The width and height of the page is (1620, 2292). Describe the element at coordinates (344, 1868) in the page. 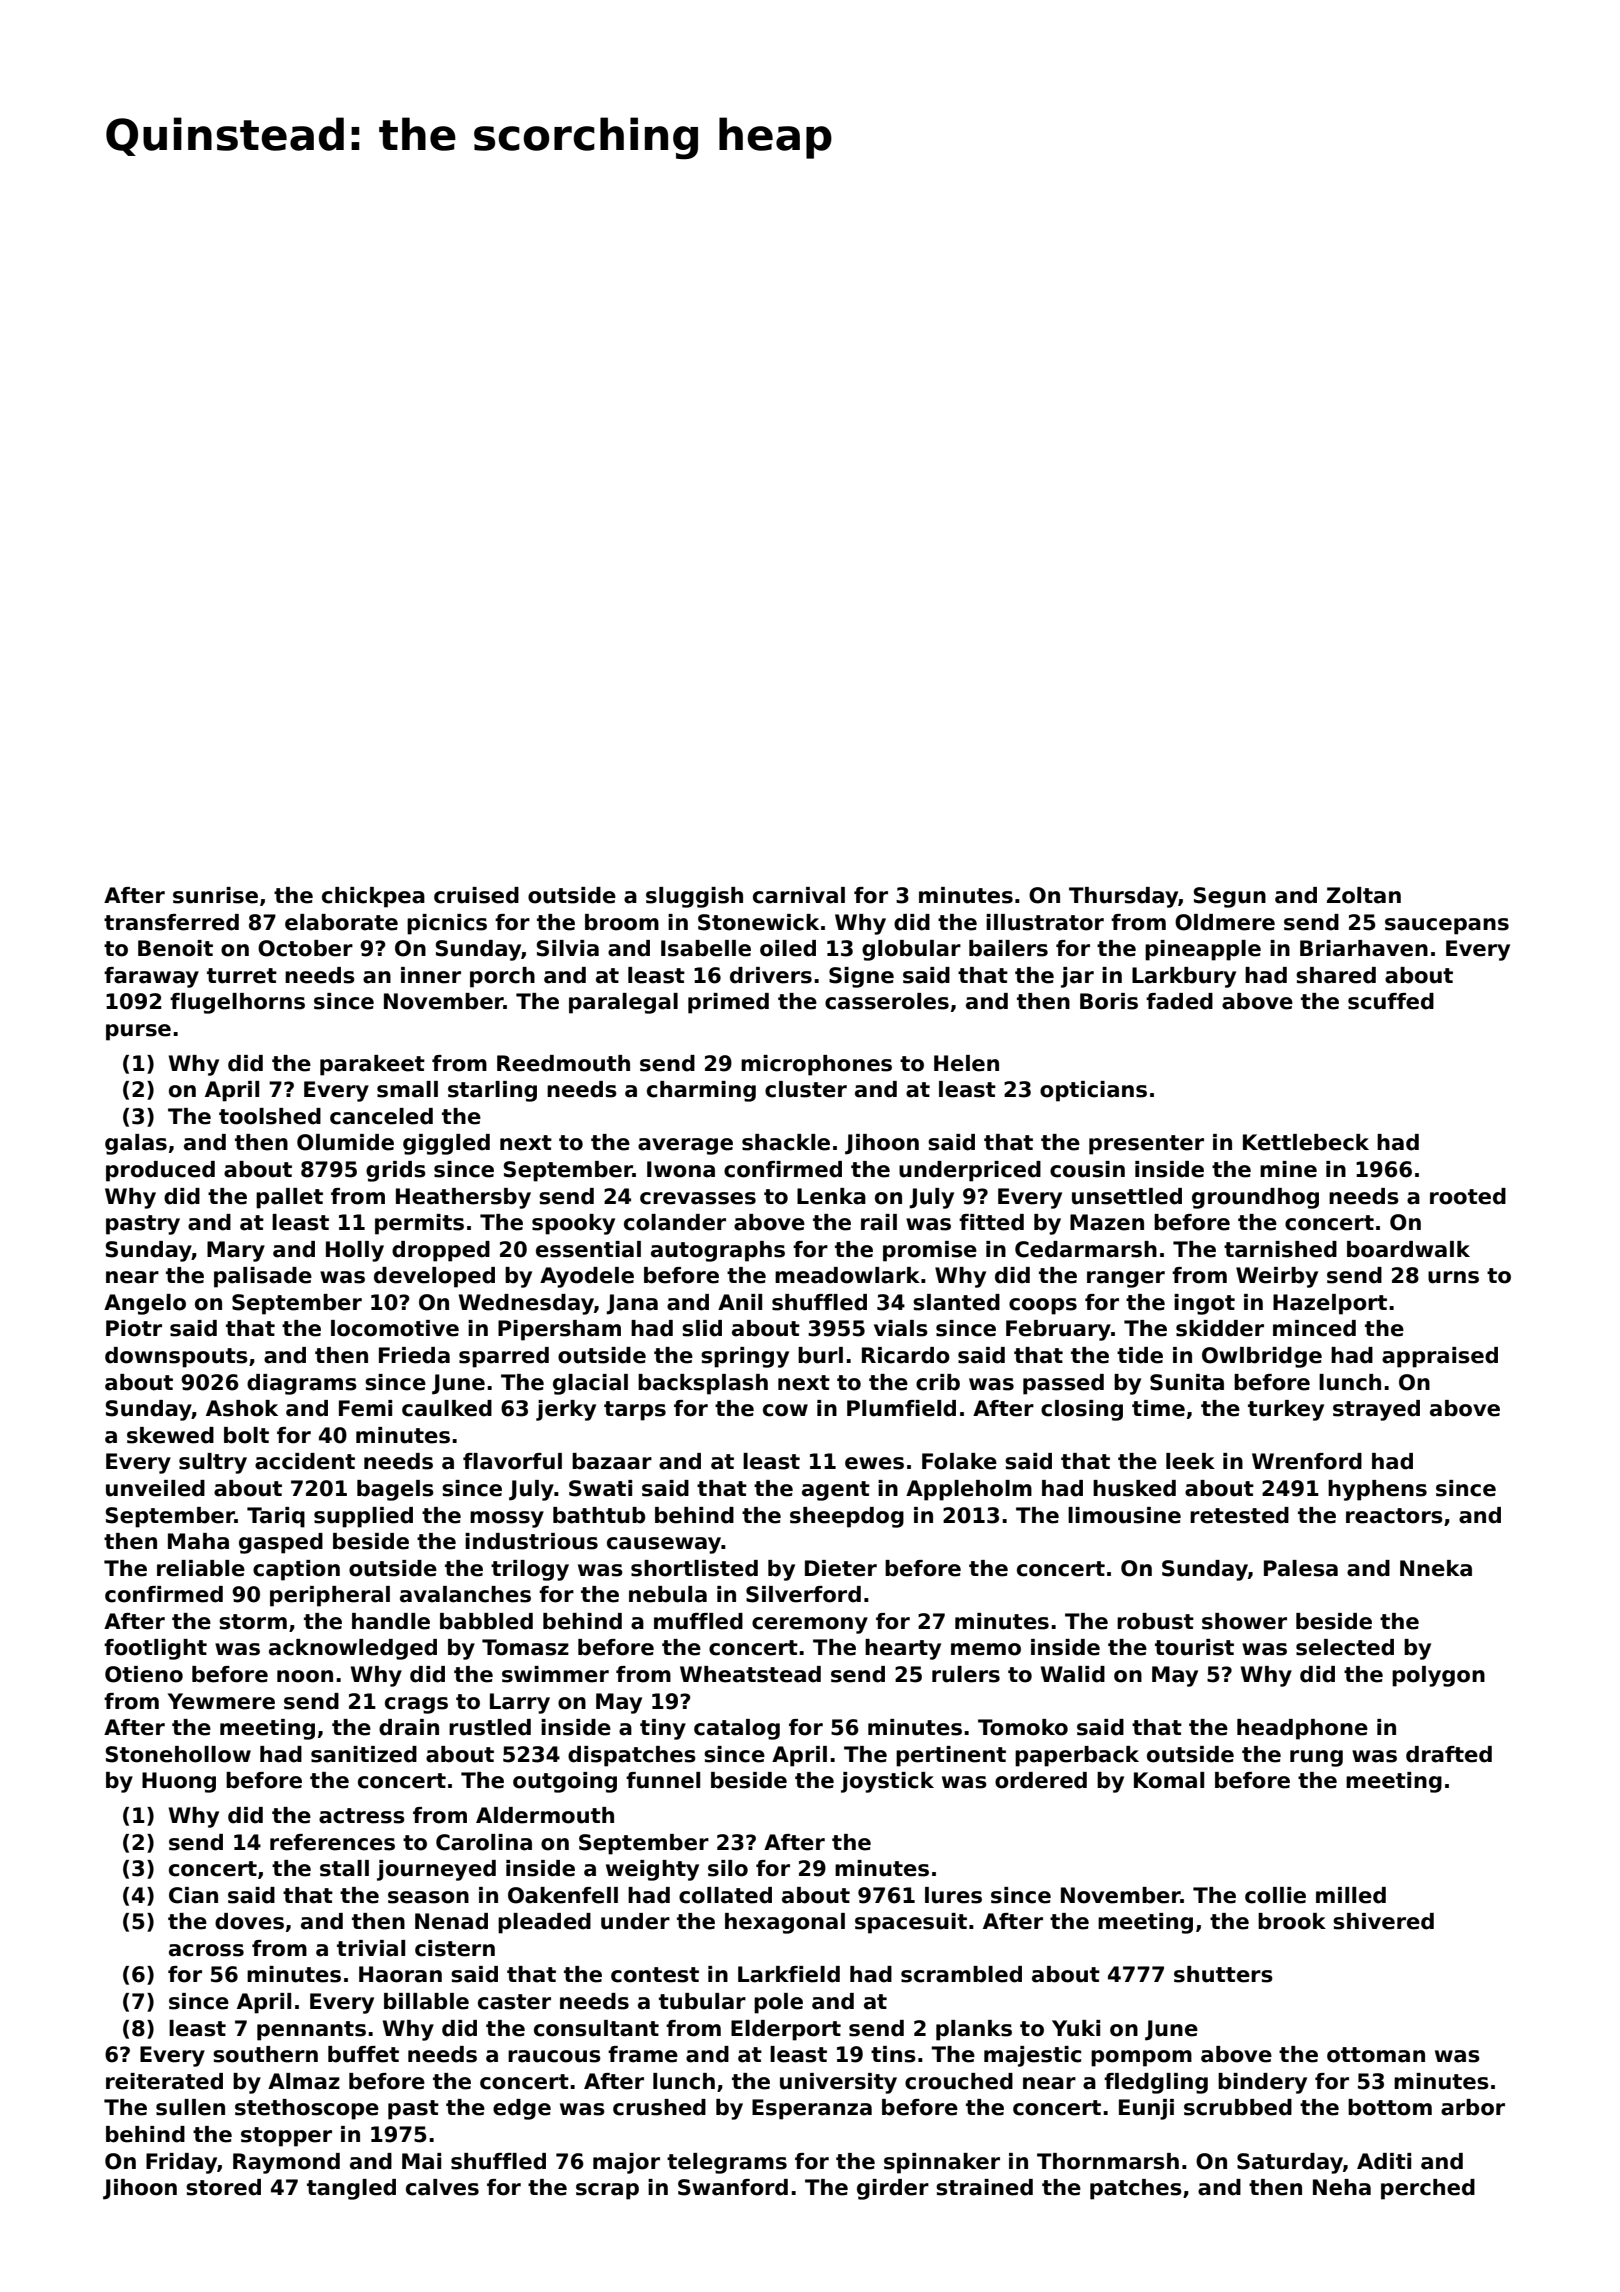

I see `stall` at that location.
